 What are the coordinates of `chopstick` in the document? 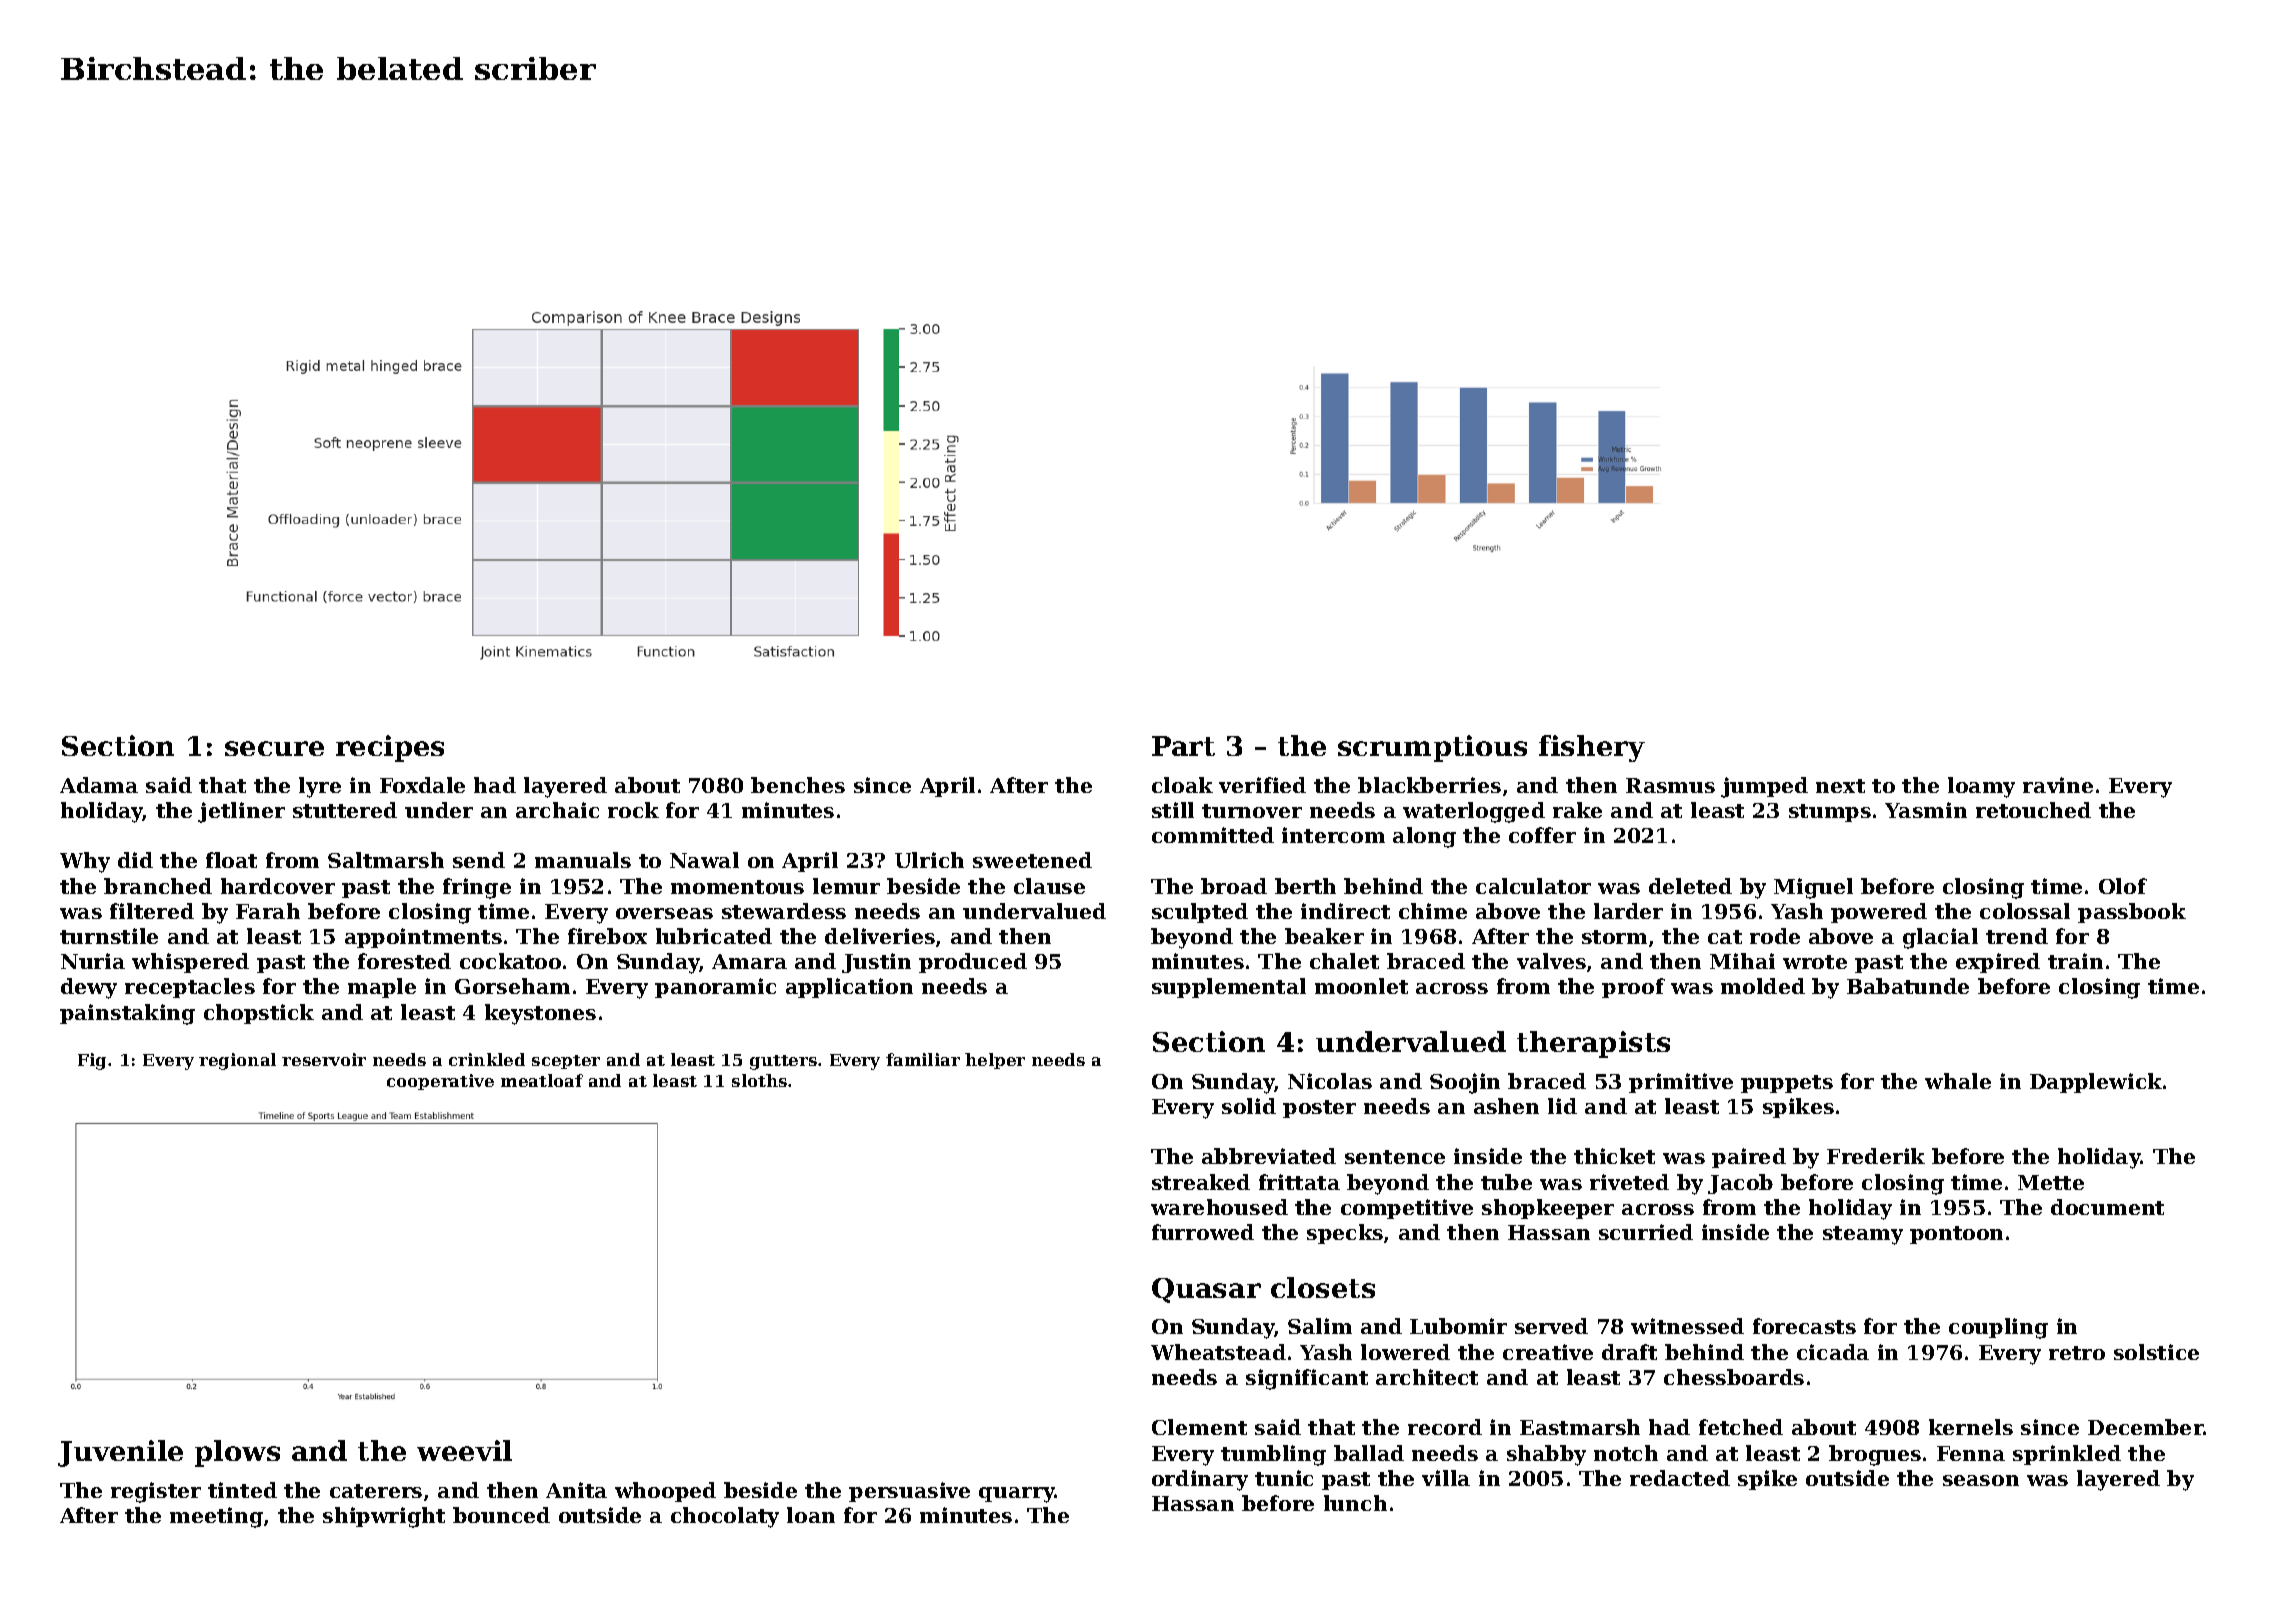 It's located at (259, 1014).
